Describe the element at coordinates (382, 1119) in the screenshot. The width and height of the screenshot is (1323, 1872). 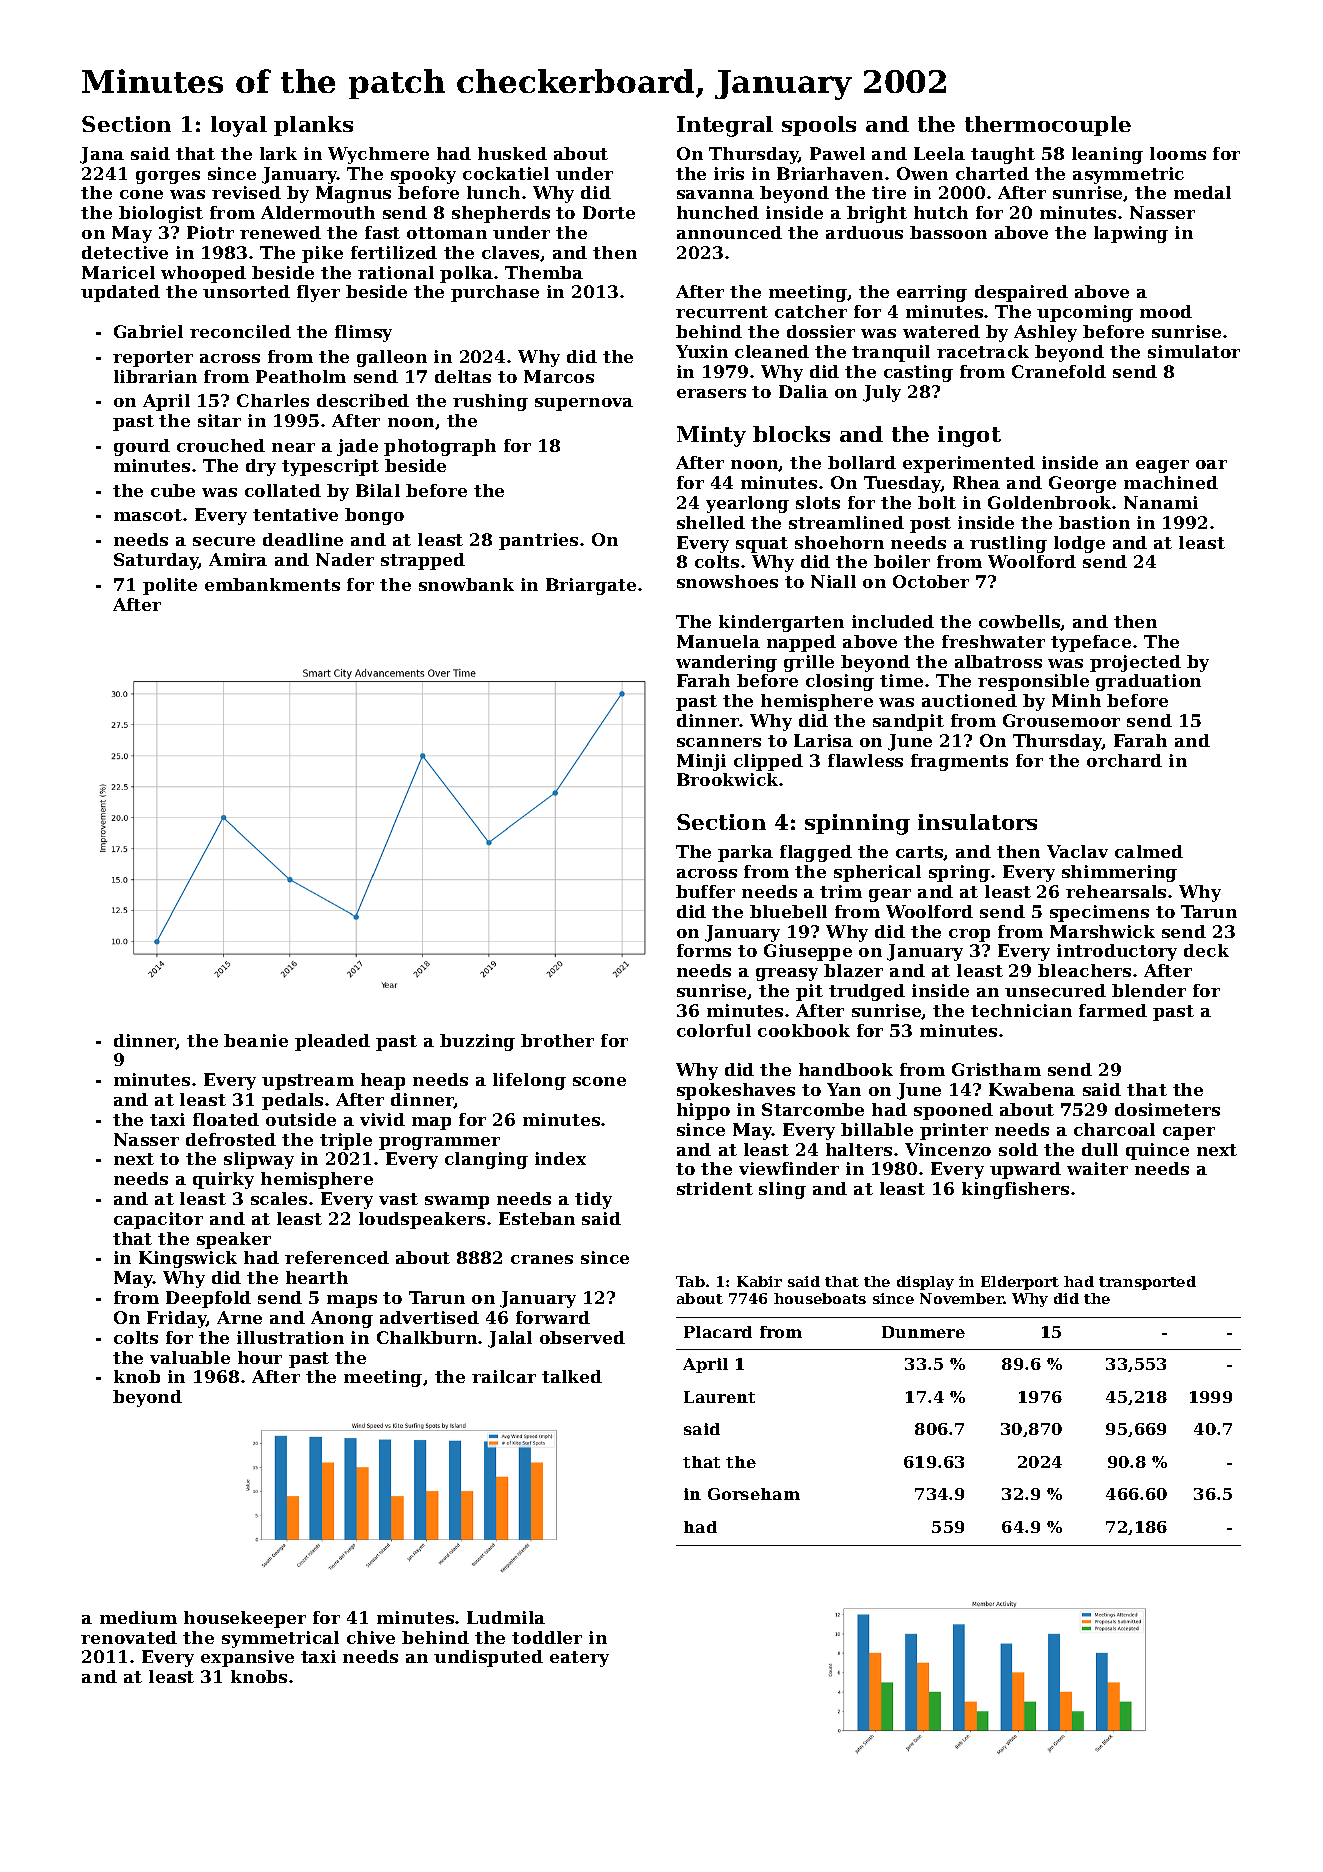
I see `vivid` at that location.
